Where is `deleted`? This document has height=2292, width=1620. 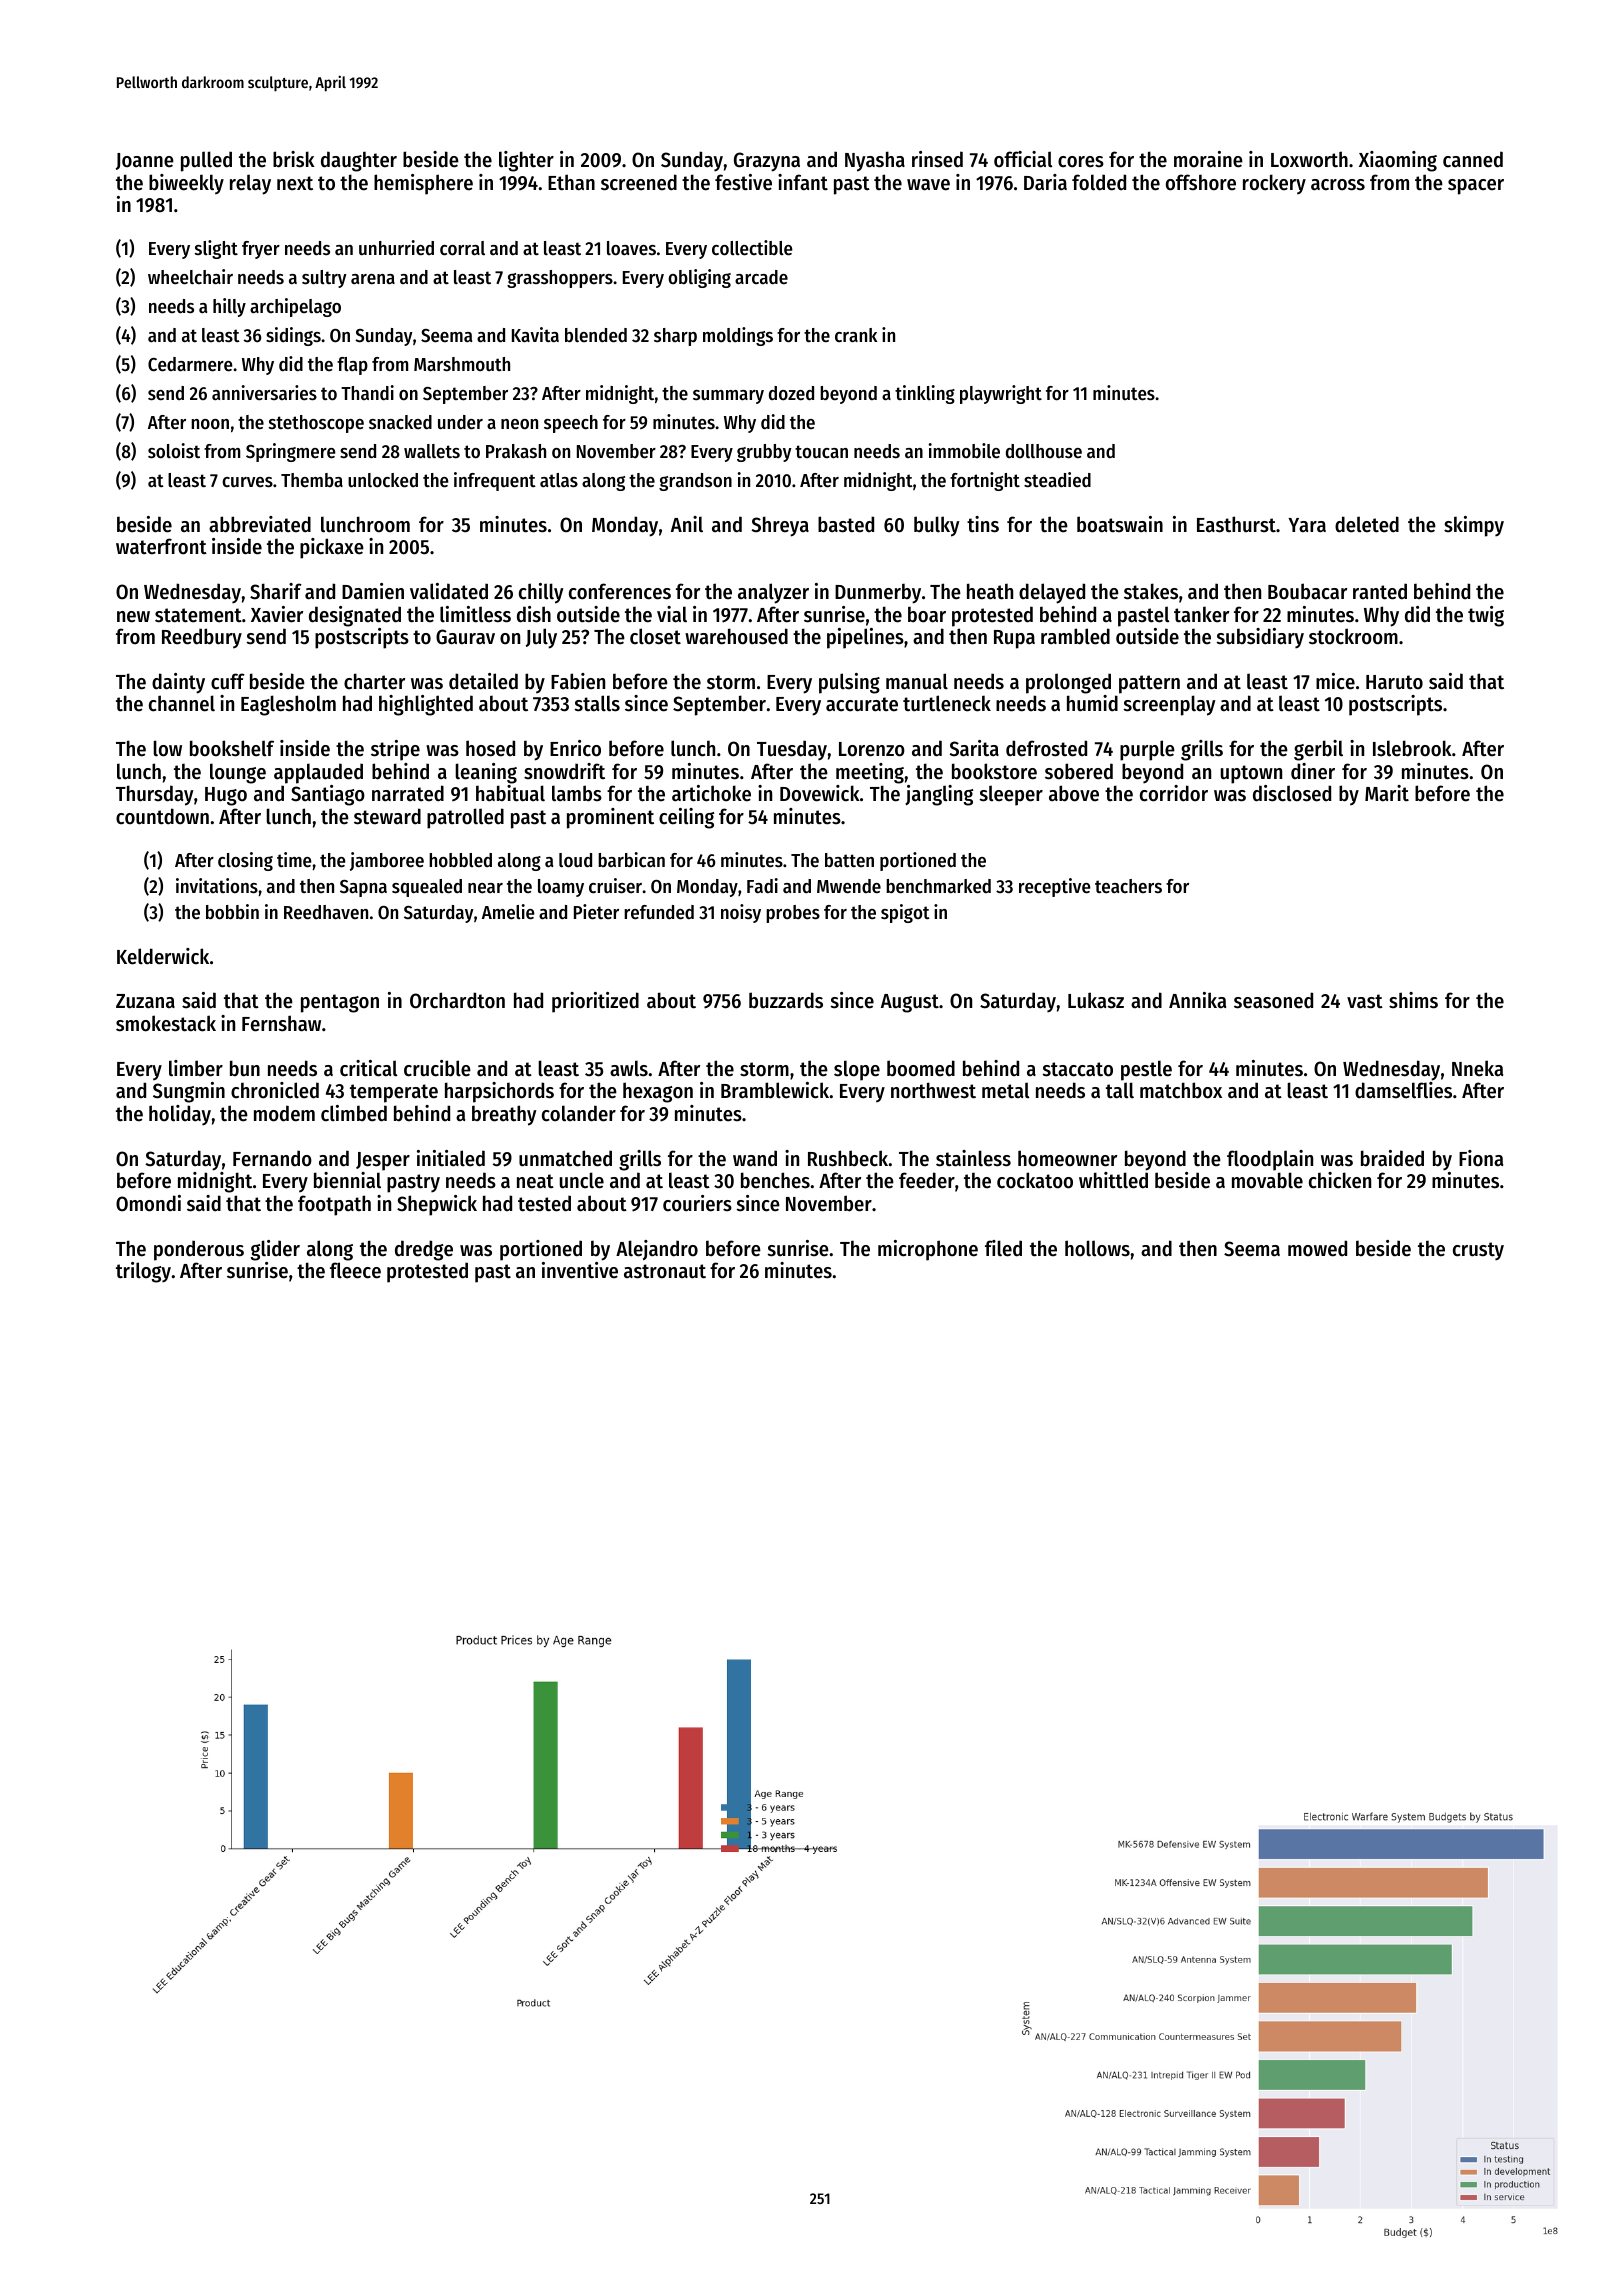 deleted is located at coordinates (1367, 524).
